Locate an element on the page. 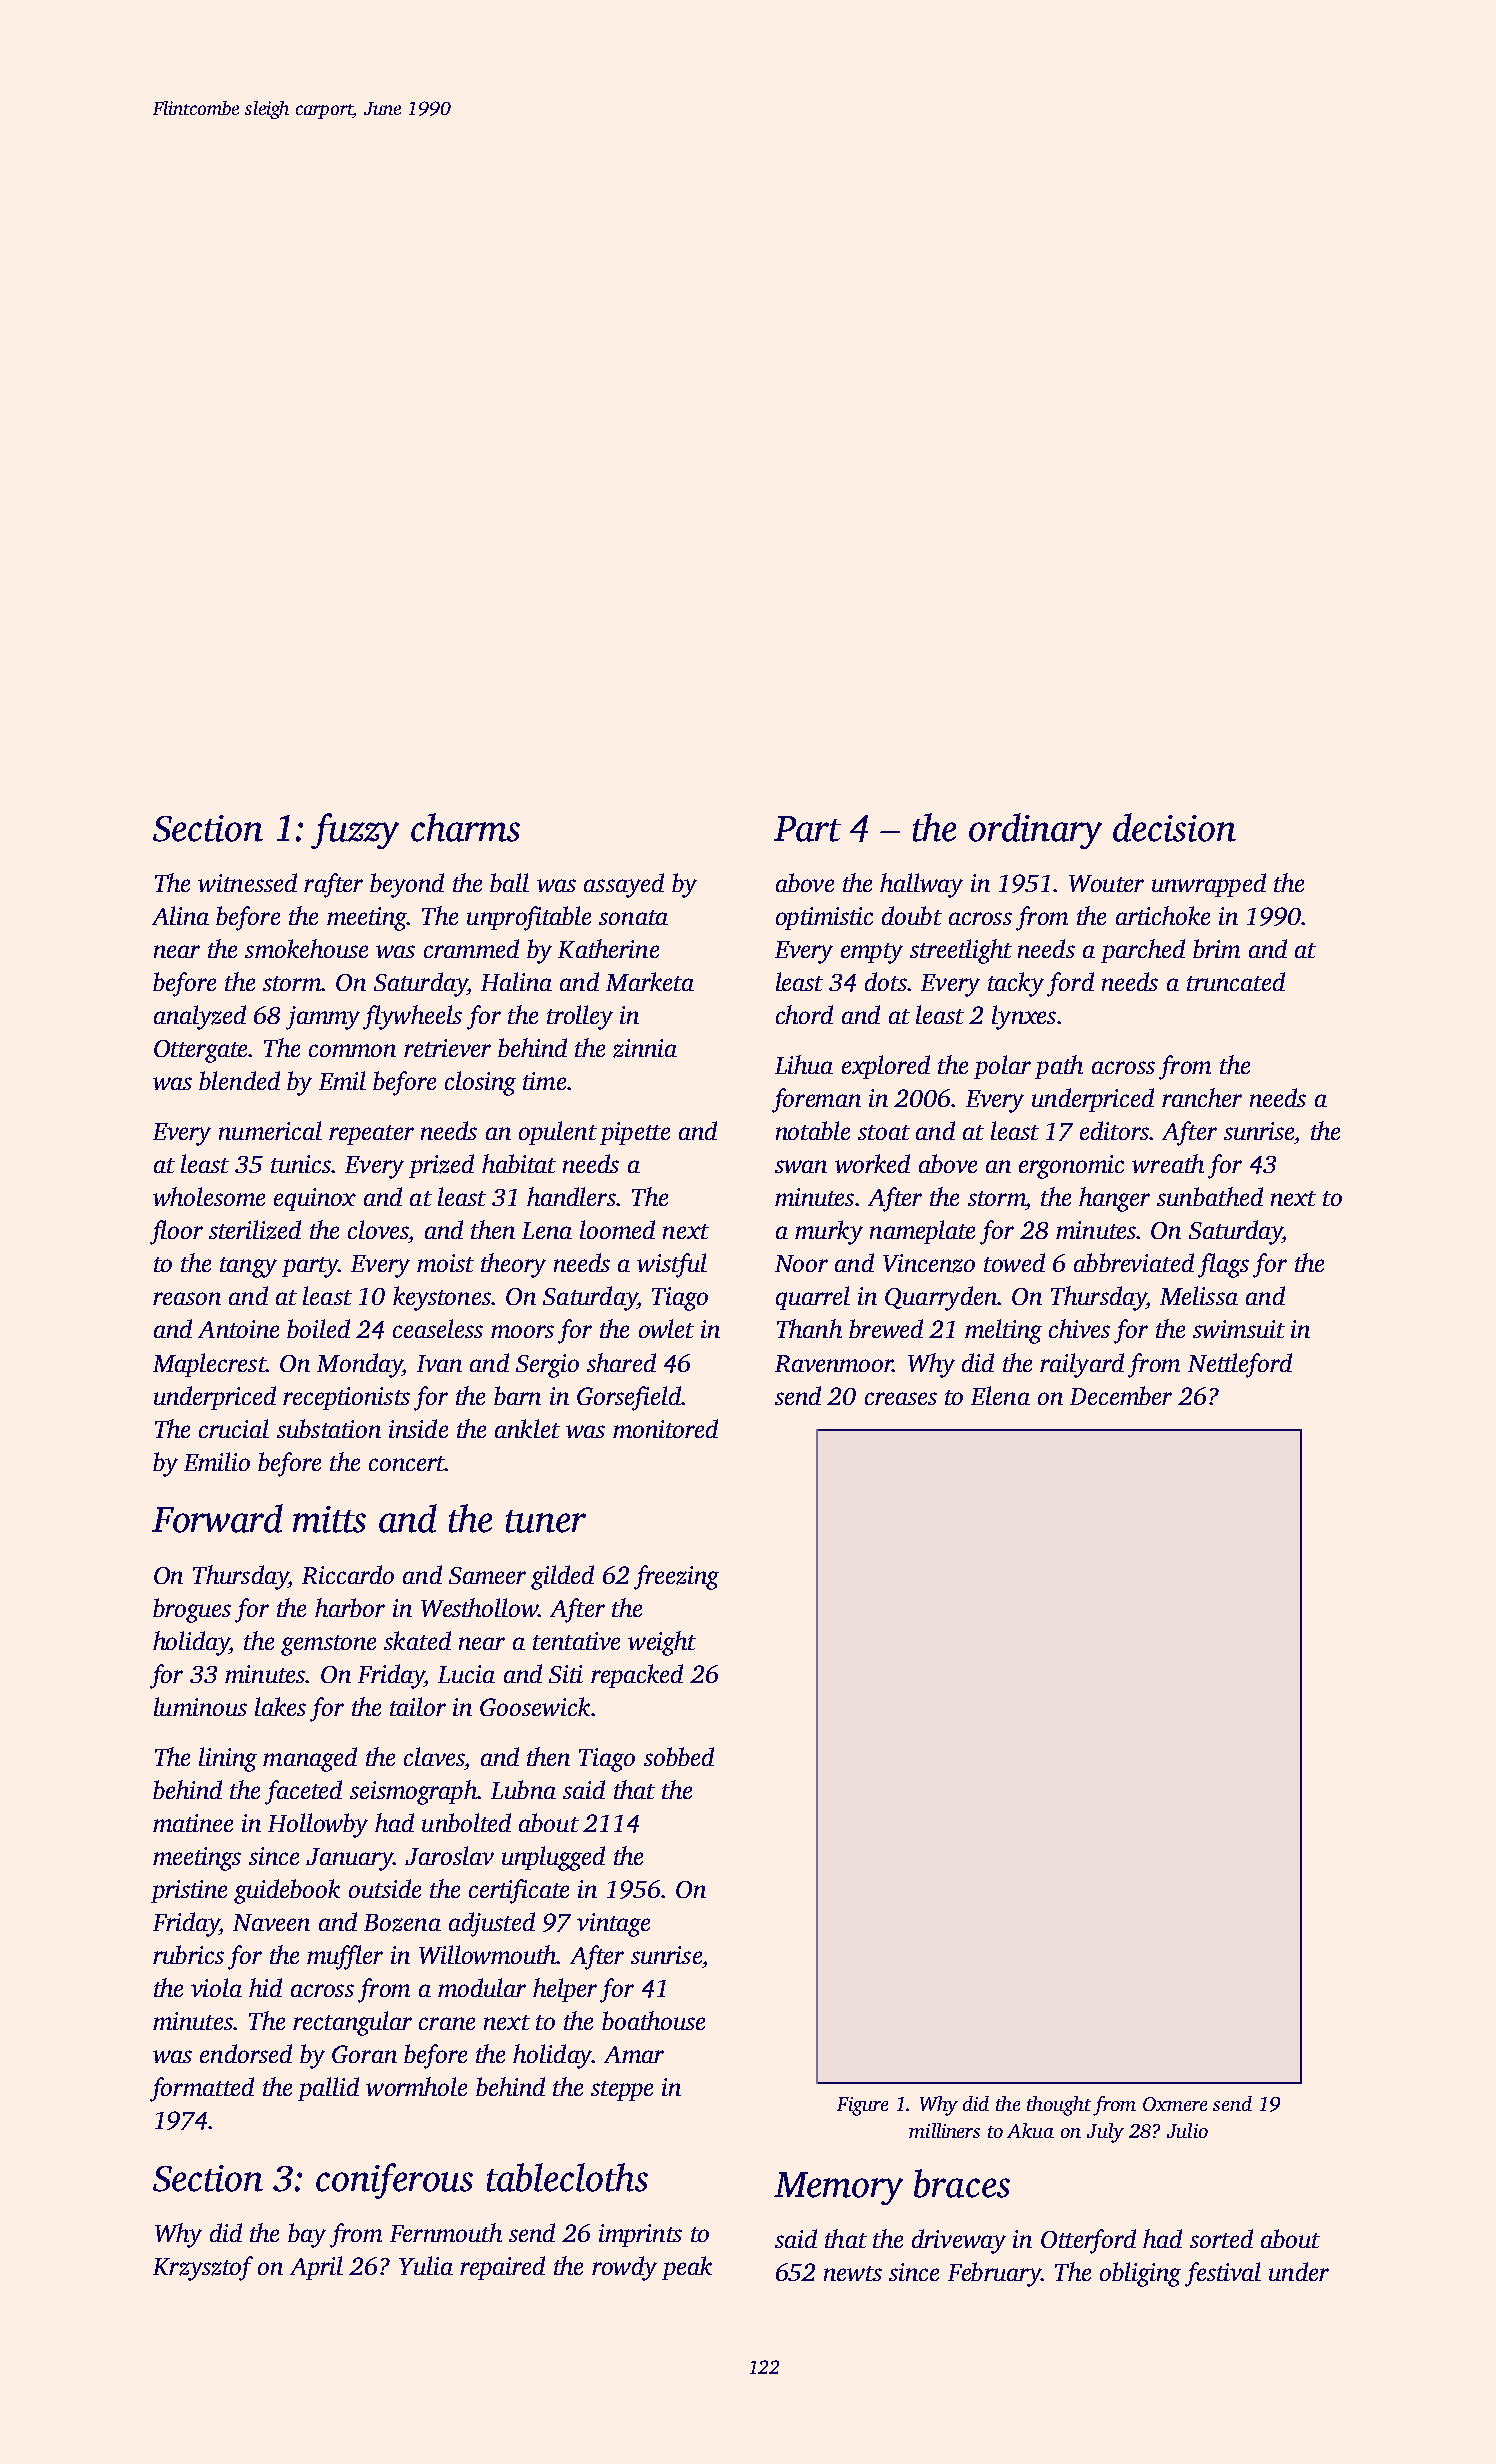  April is located at coordinates (316, 2268).
